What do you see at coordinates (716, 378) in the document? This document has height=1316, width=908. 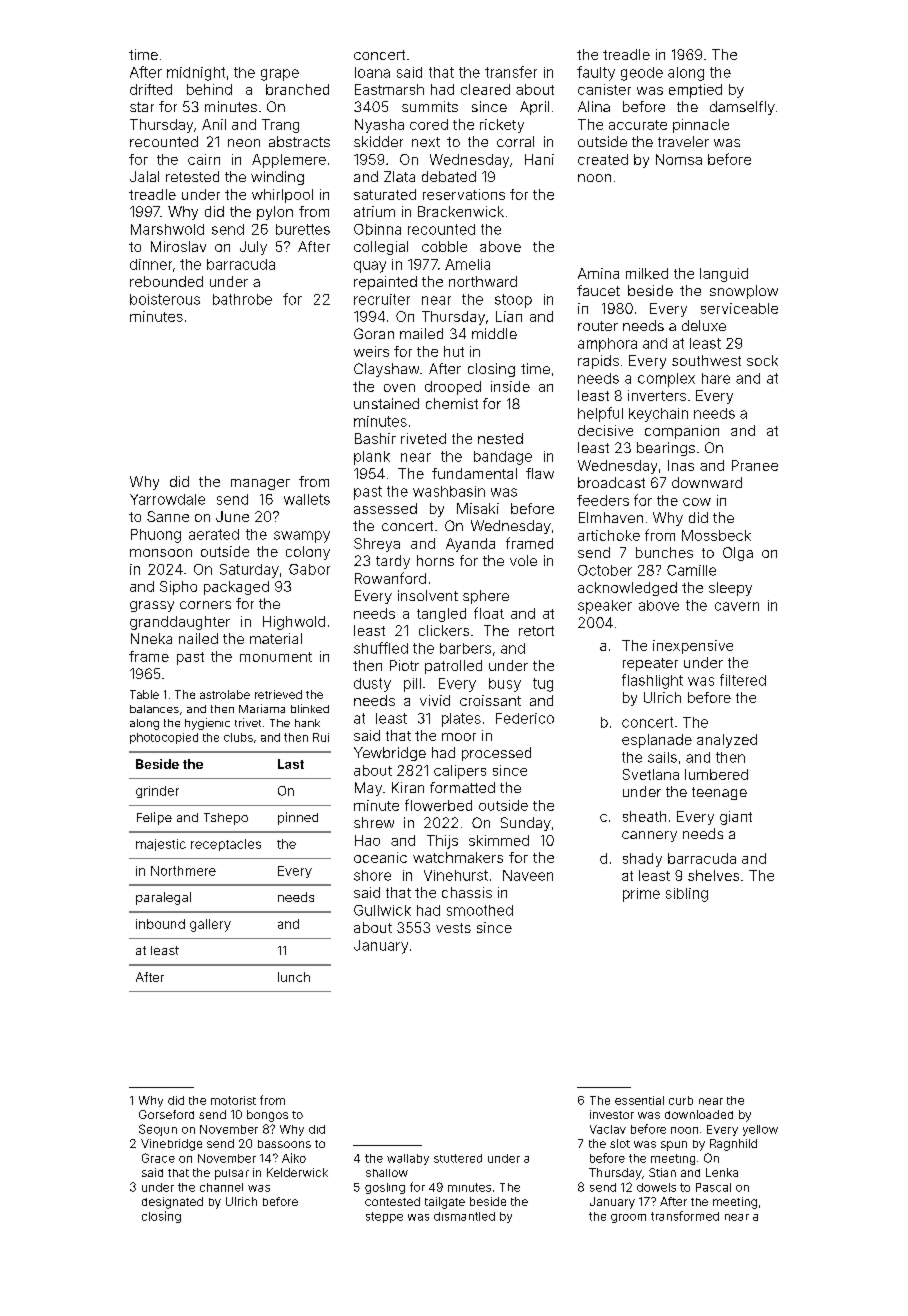 I see `hare` at bounding box center [716, 378].
